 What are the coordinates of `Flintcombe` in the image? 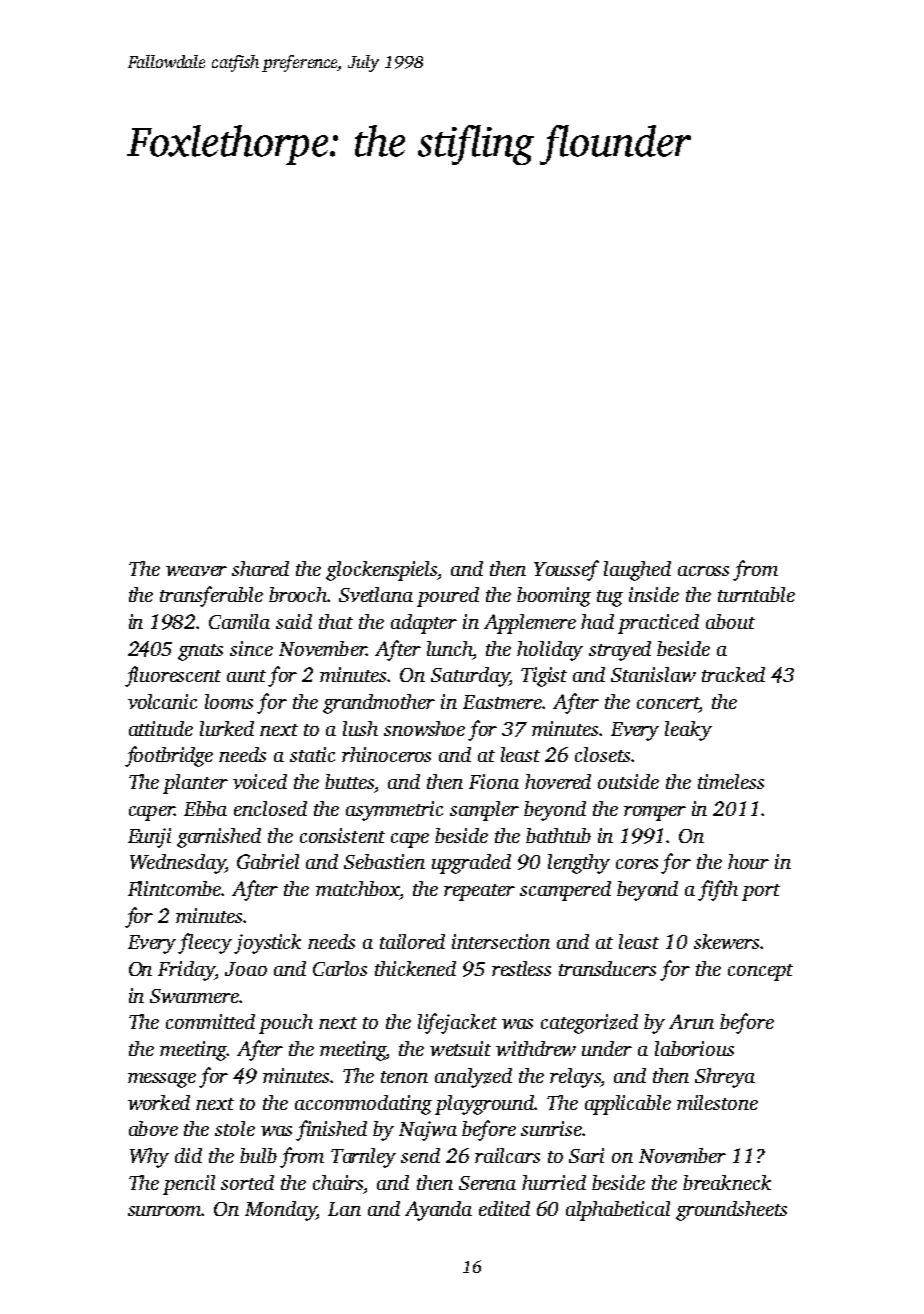 It's located at (175, 888).
